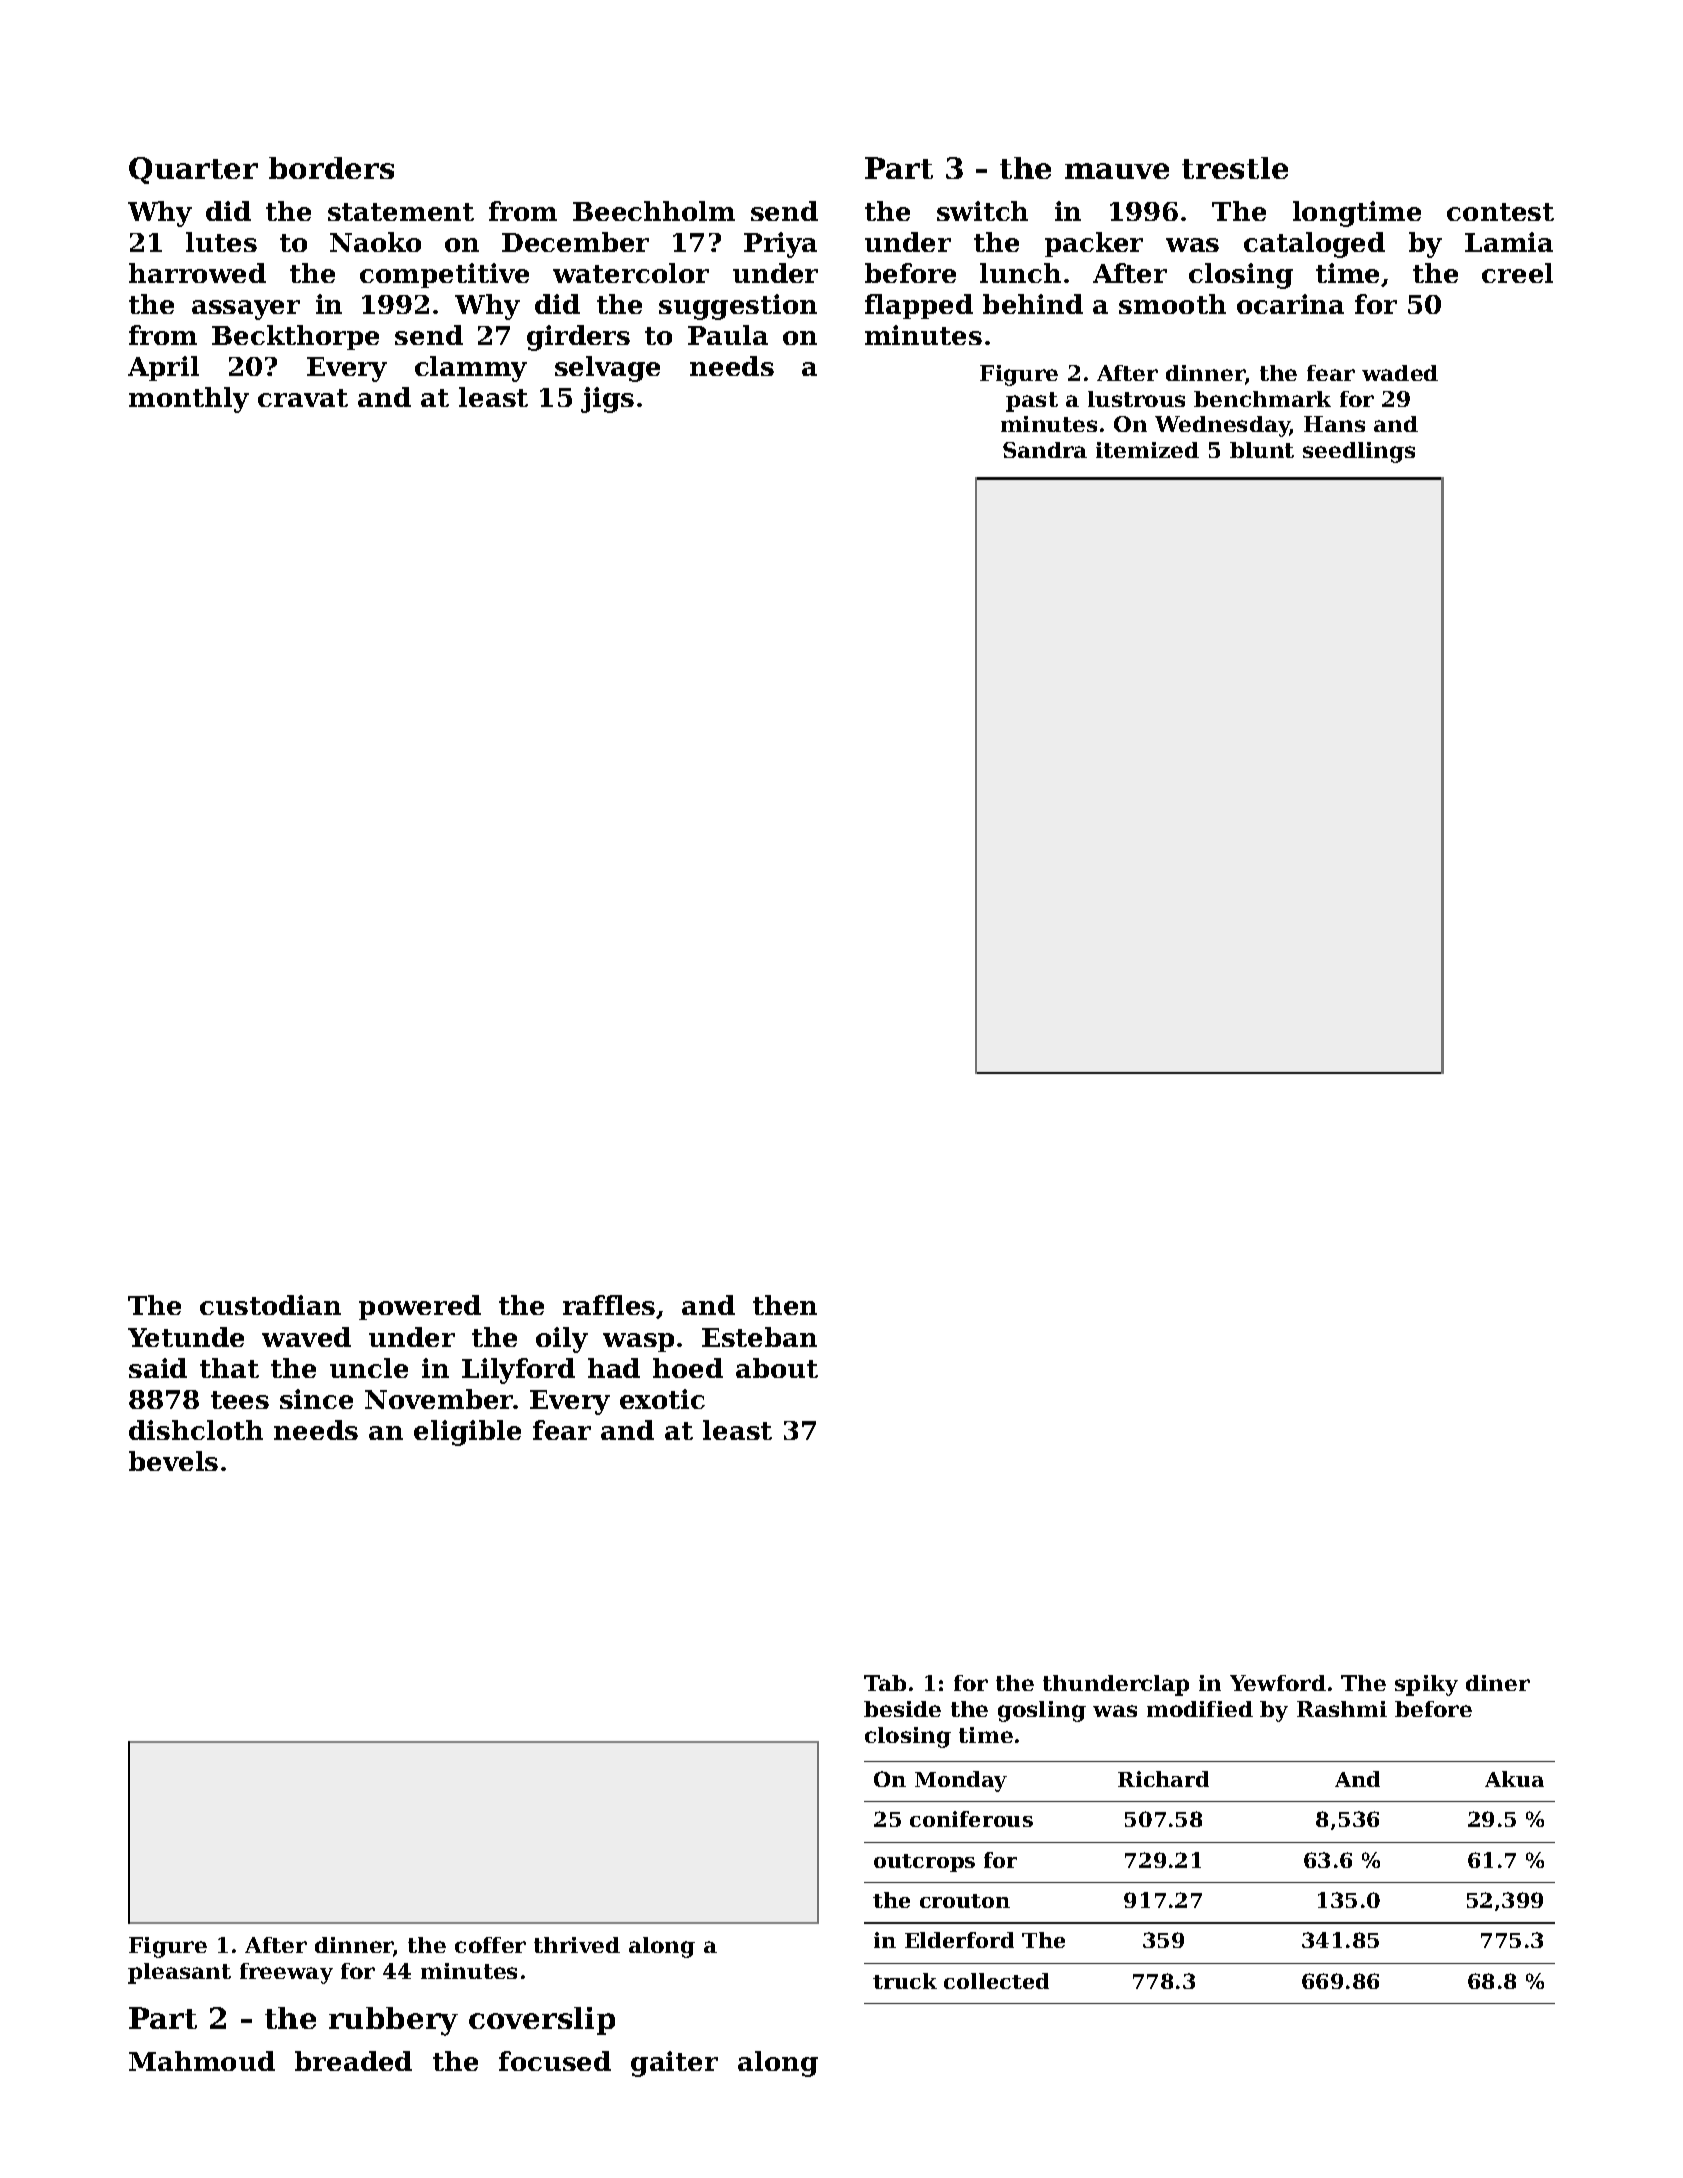 The image size is (1683, 2178). What do you see at coordinates (654, 211) in the image?
I see `Beechholm` at bounding box center [654, 211].
